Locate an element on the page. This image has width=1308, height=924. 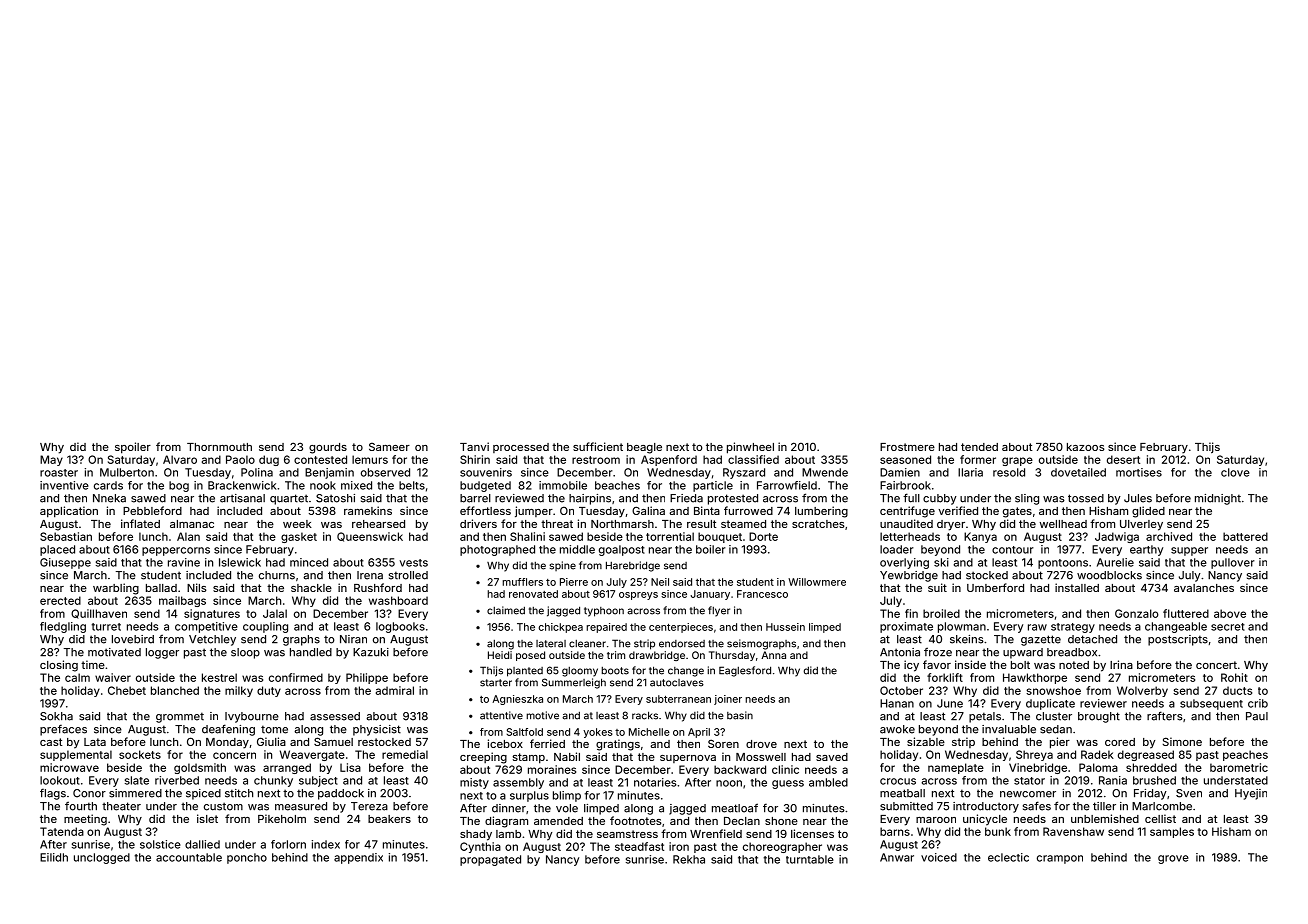
gasket is located at coordinates (299, 537).
